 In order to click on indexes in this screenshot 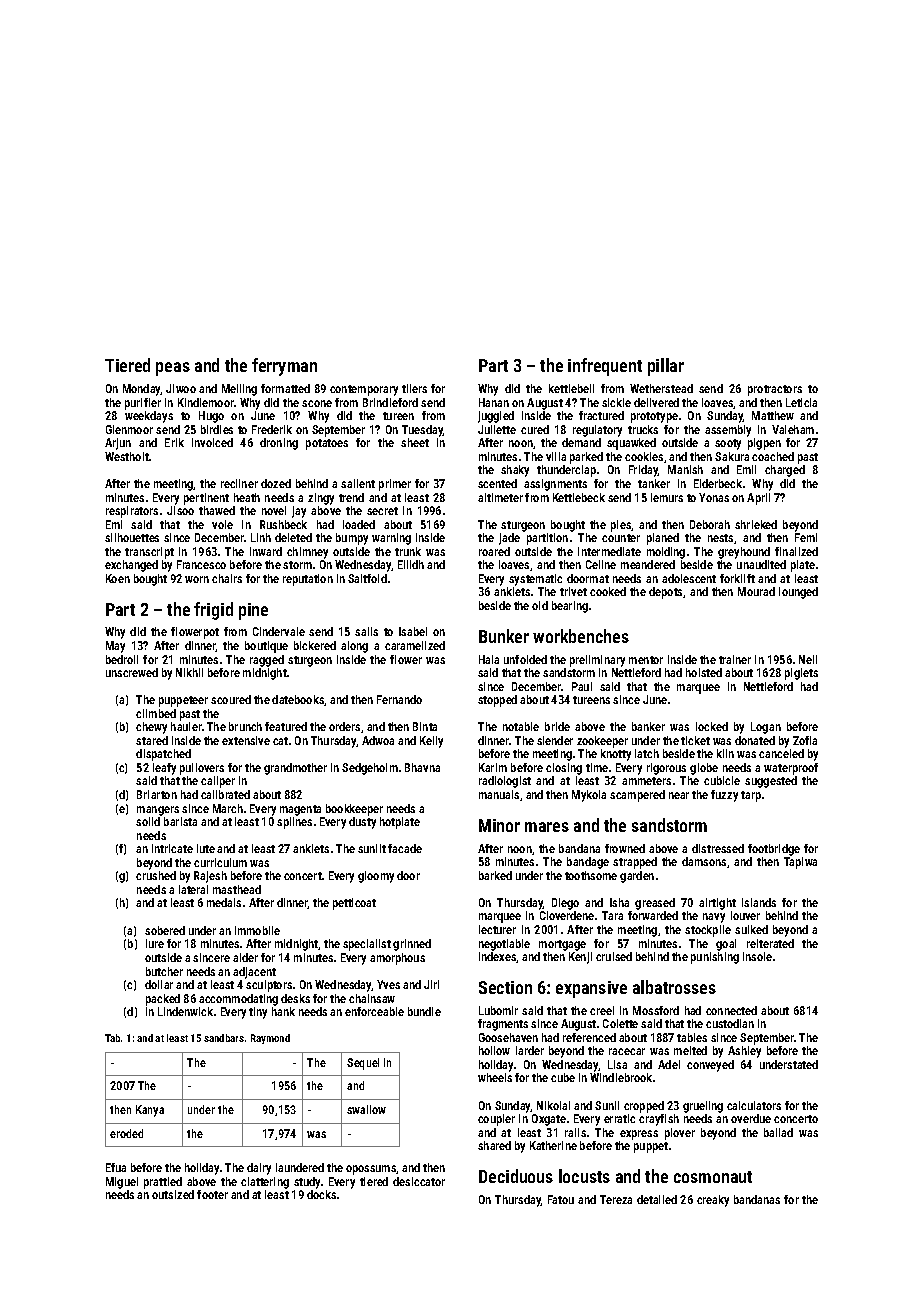, I will do `click(498, 957)`.
